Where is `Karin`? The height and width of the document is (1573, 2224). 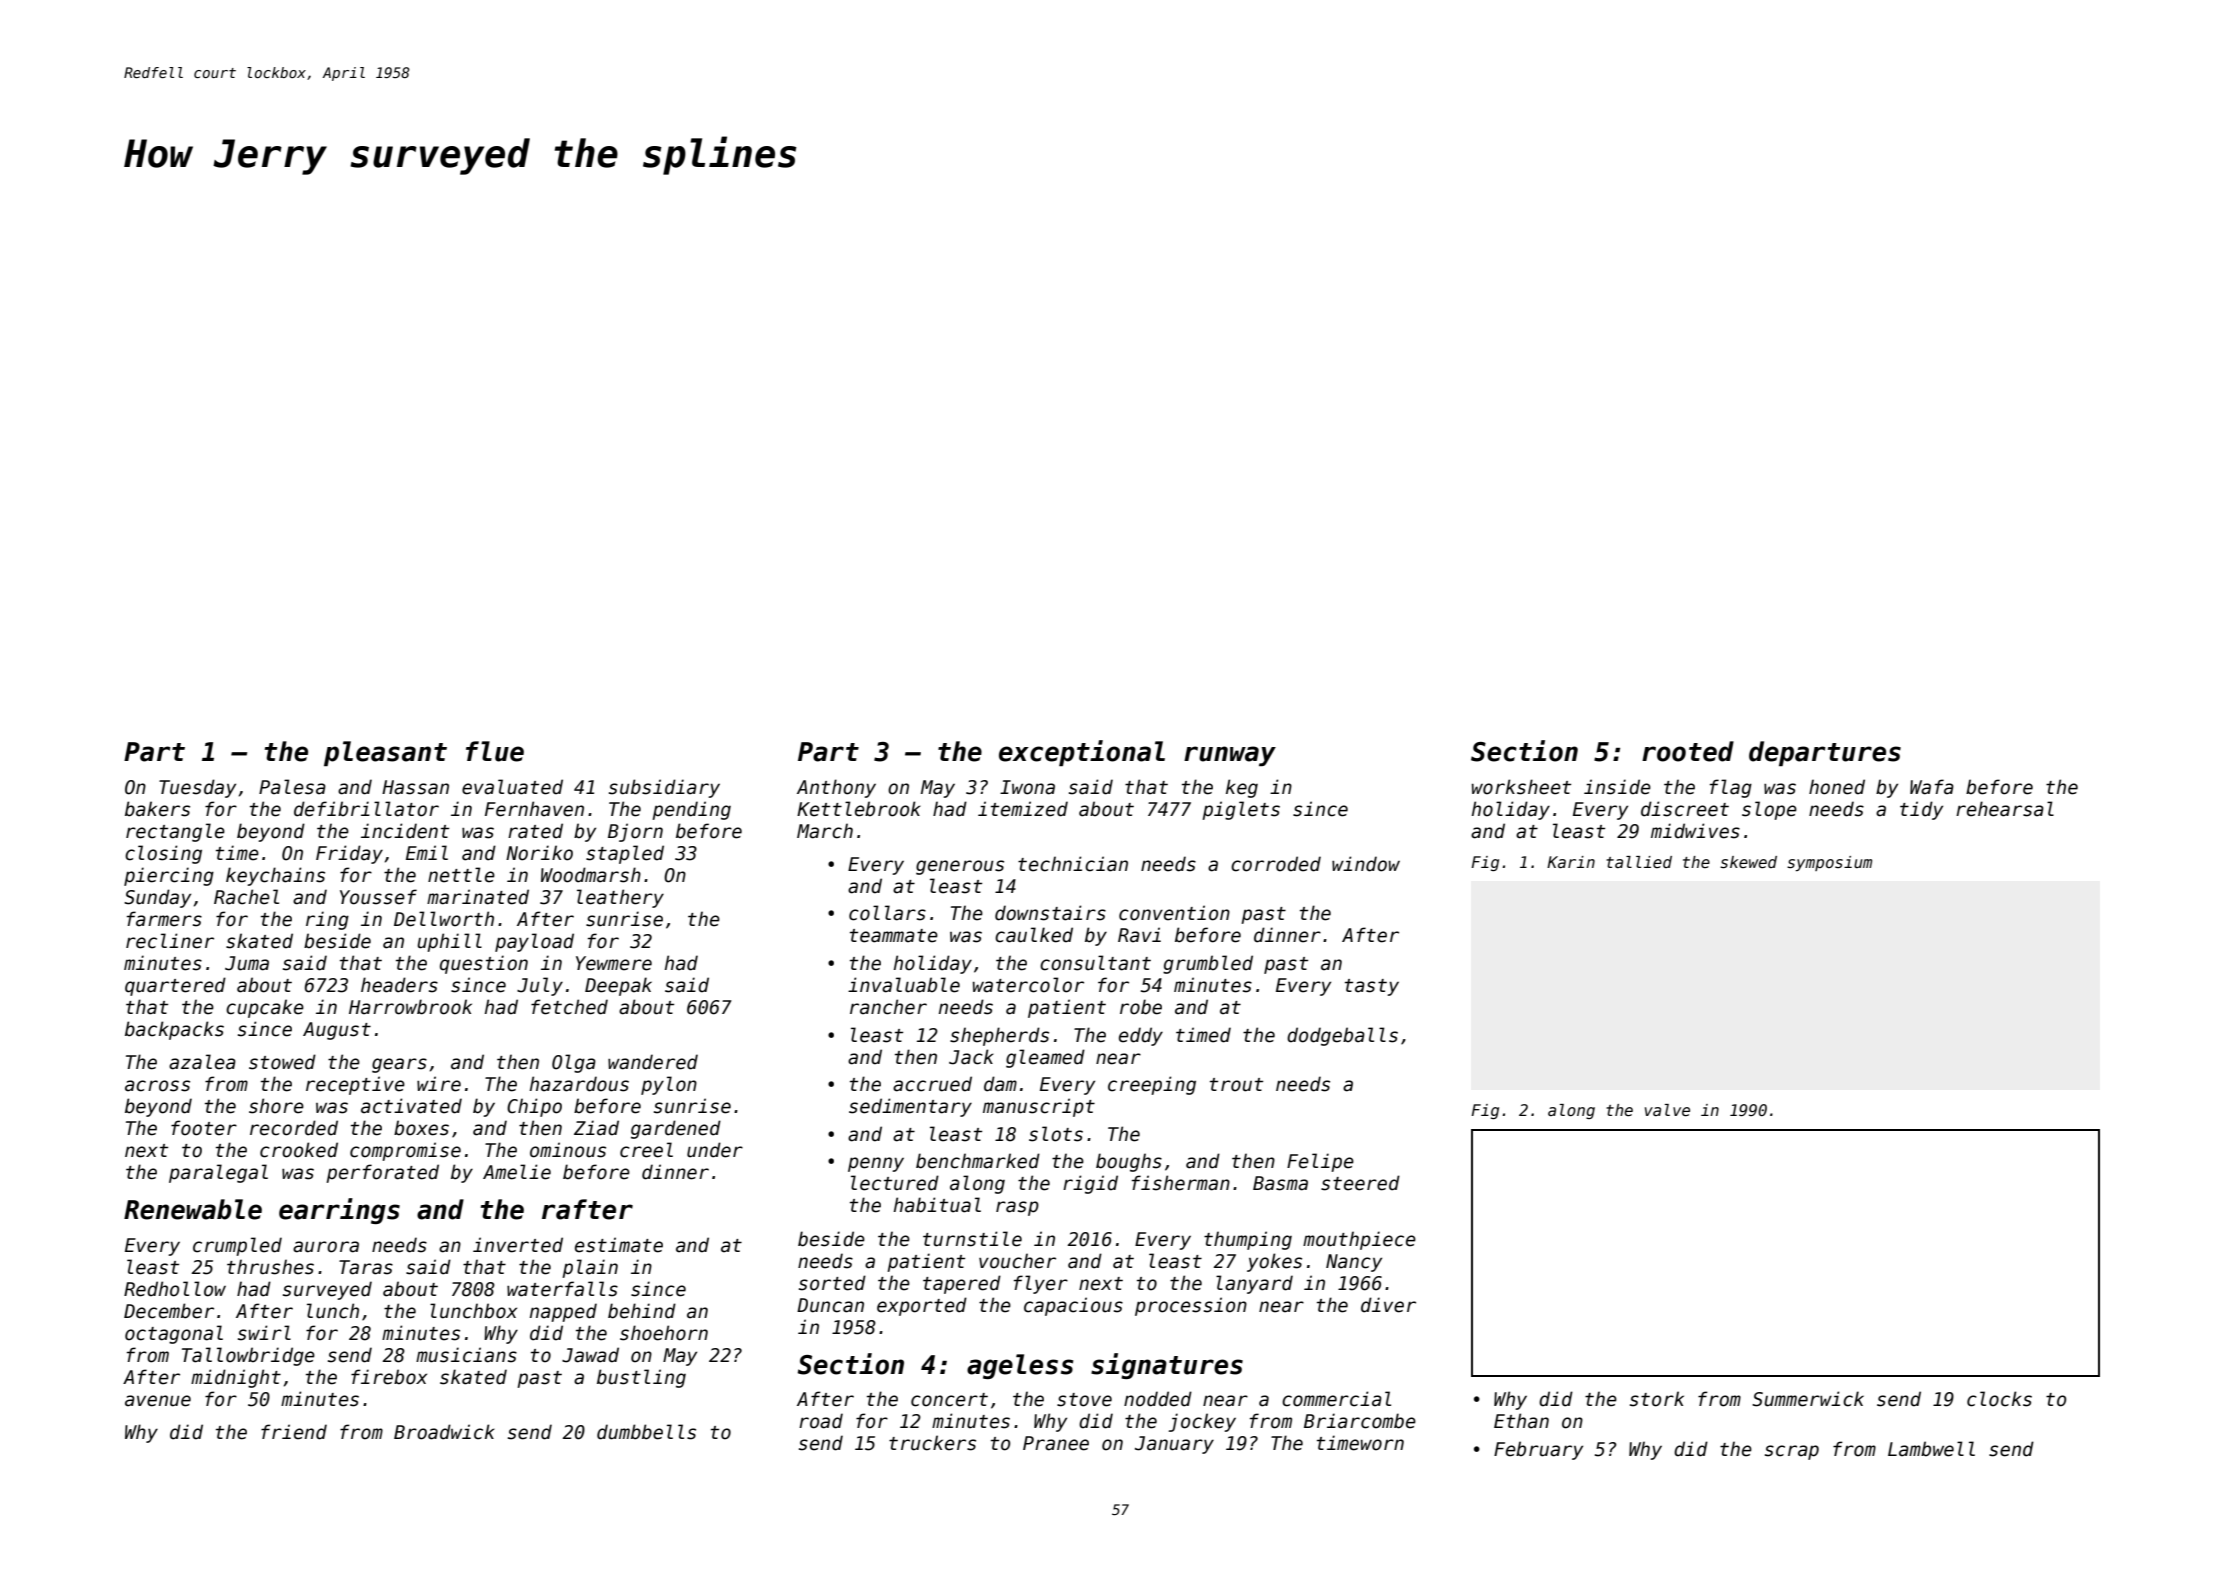
Karin is located at coordinates (1571, 862).
